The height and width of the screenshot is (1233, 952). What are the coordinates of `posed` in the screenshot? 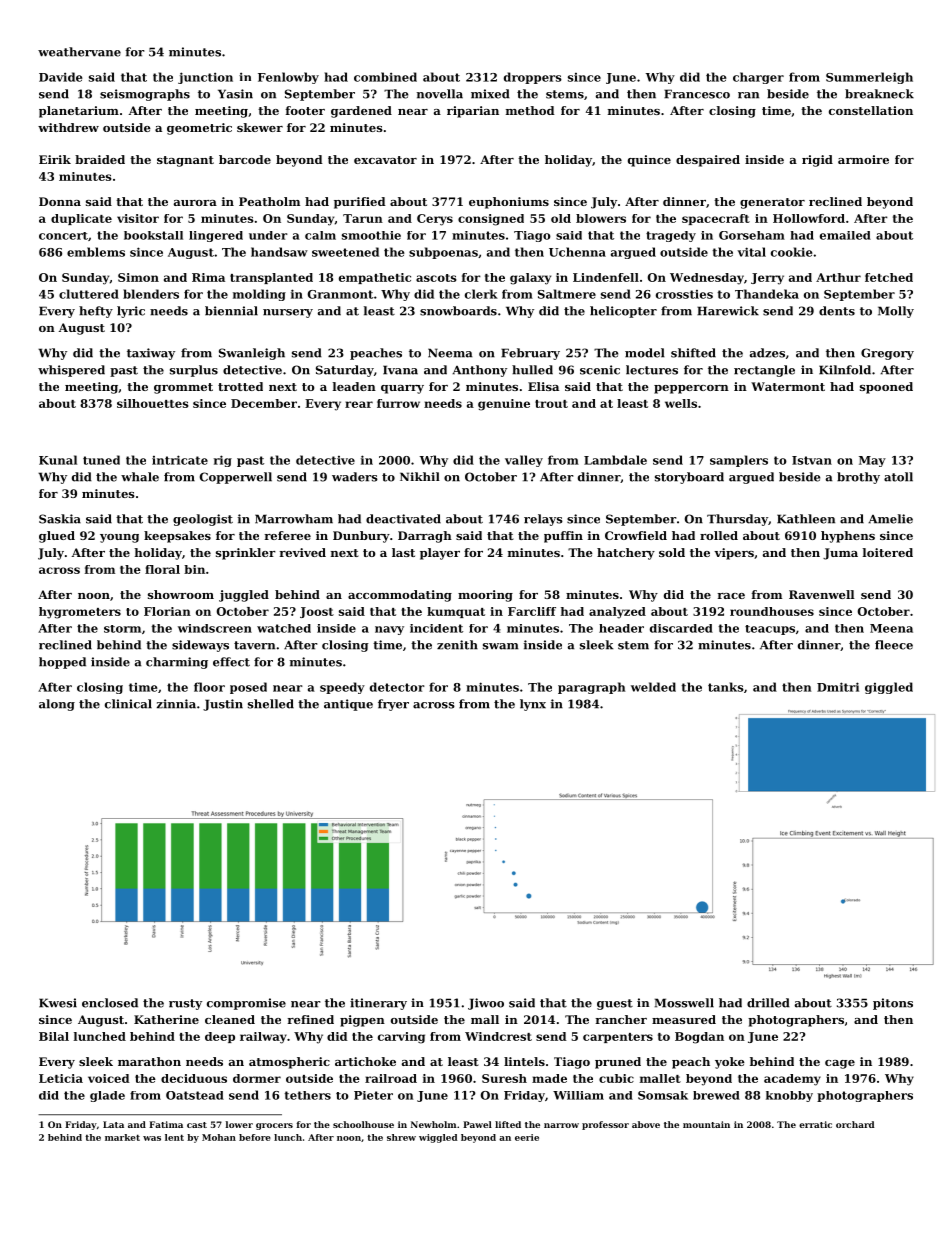 It's located at (248, 688).
